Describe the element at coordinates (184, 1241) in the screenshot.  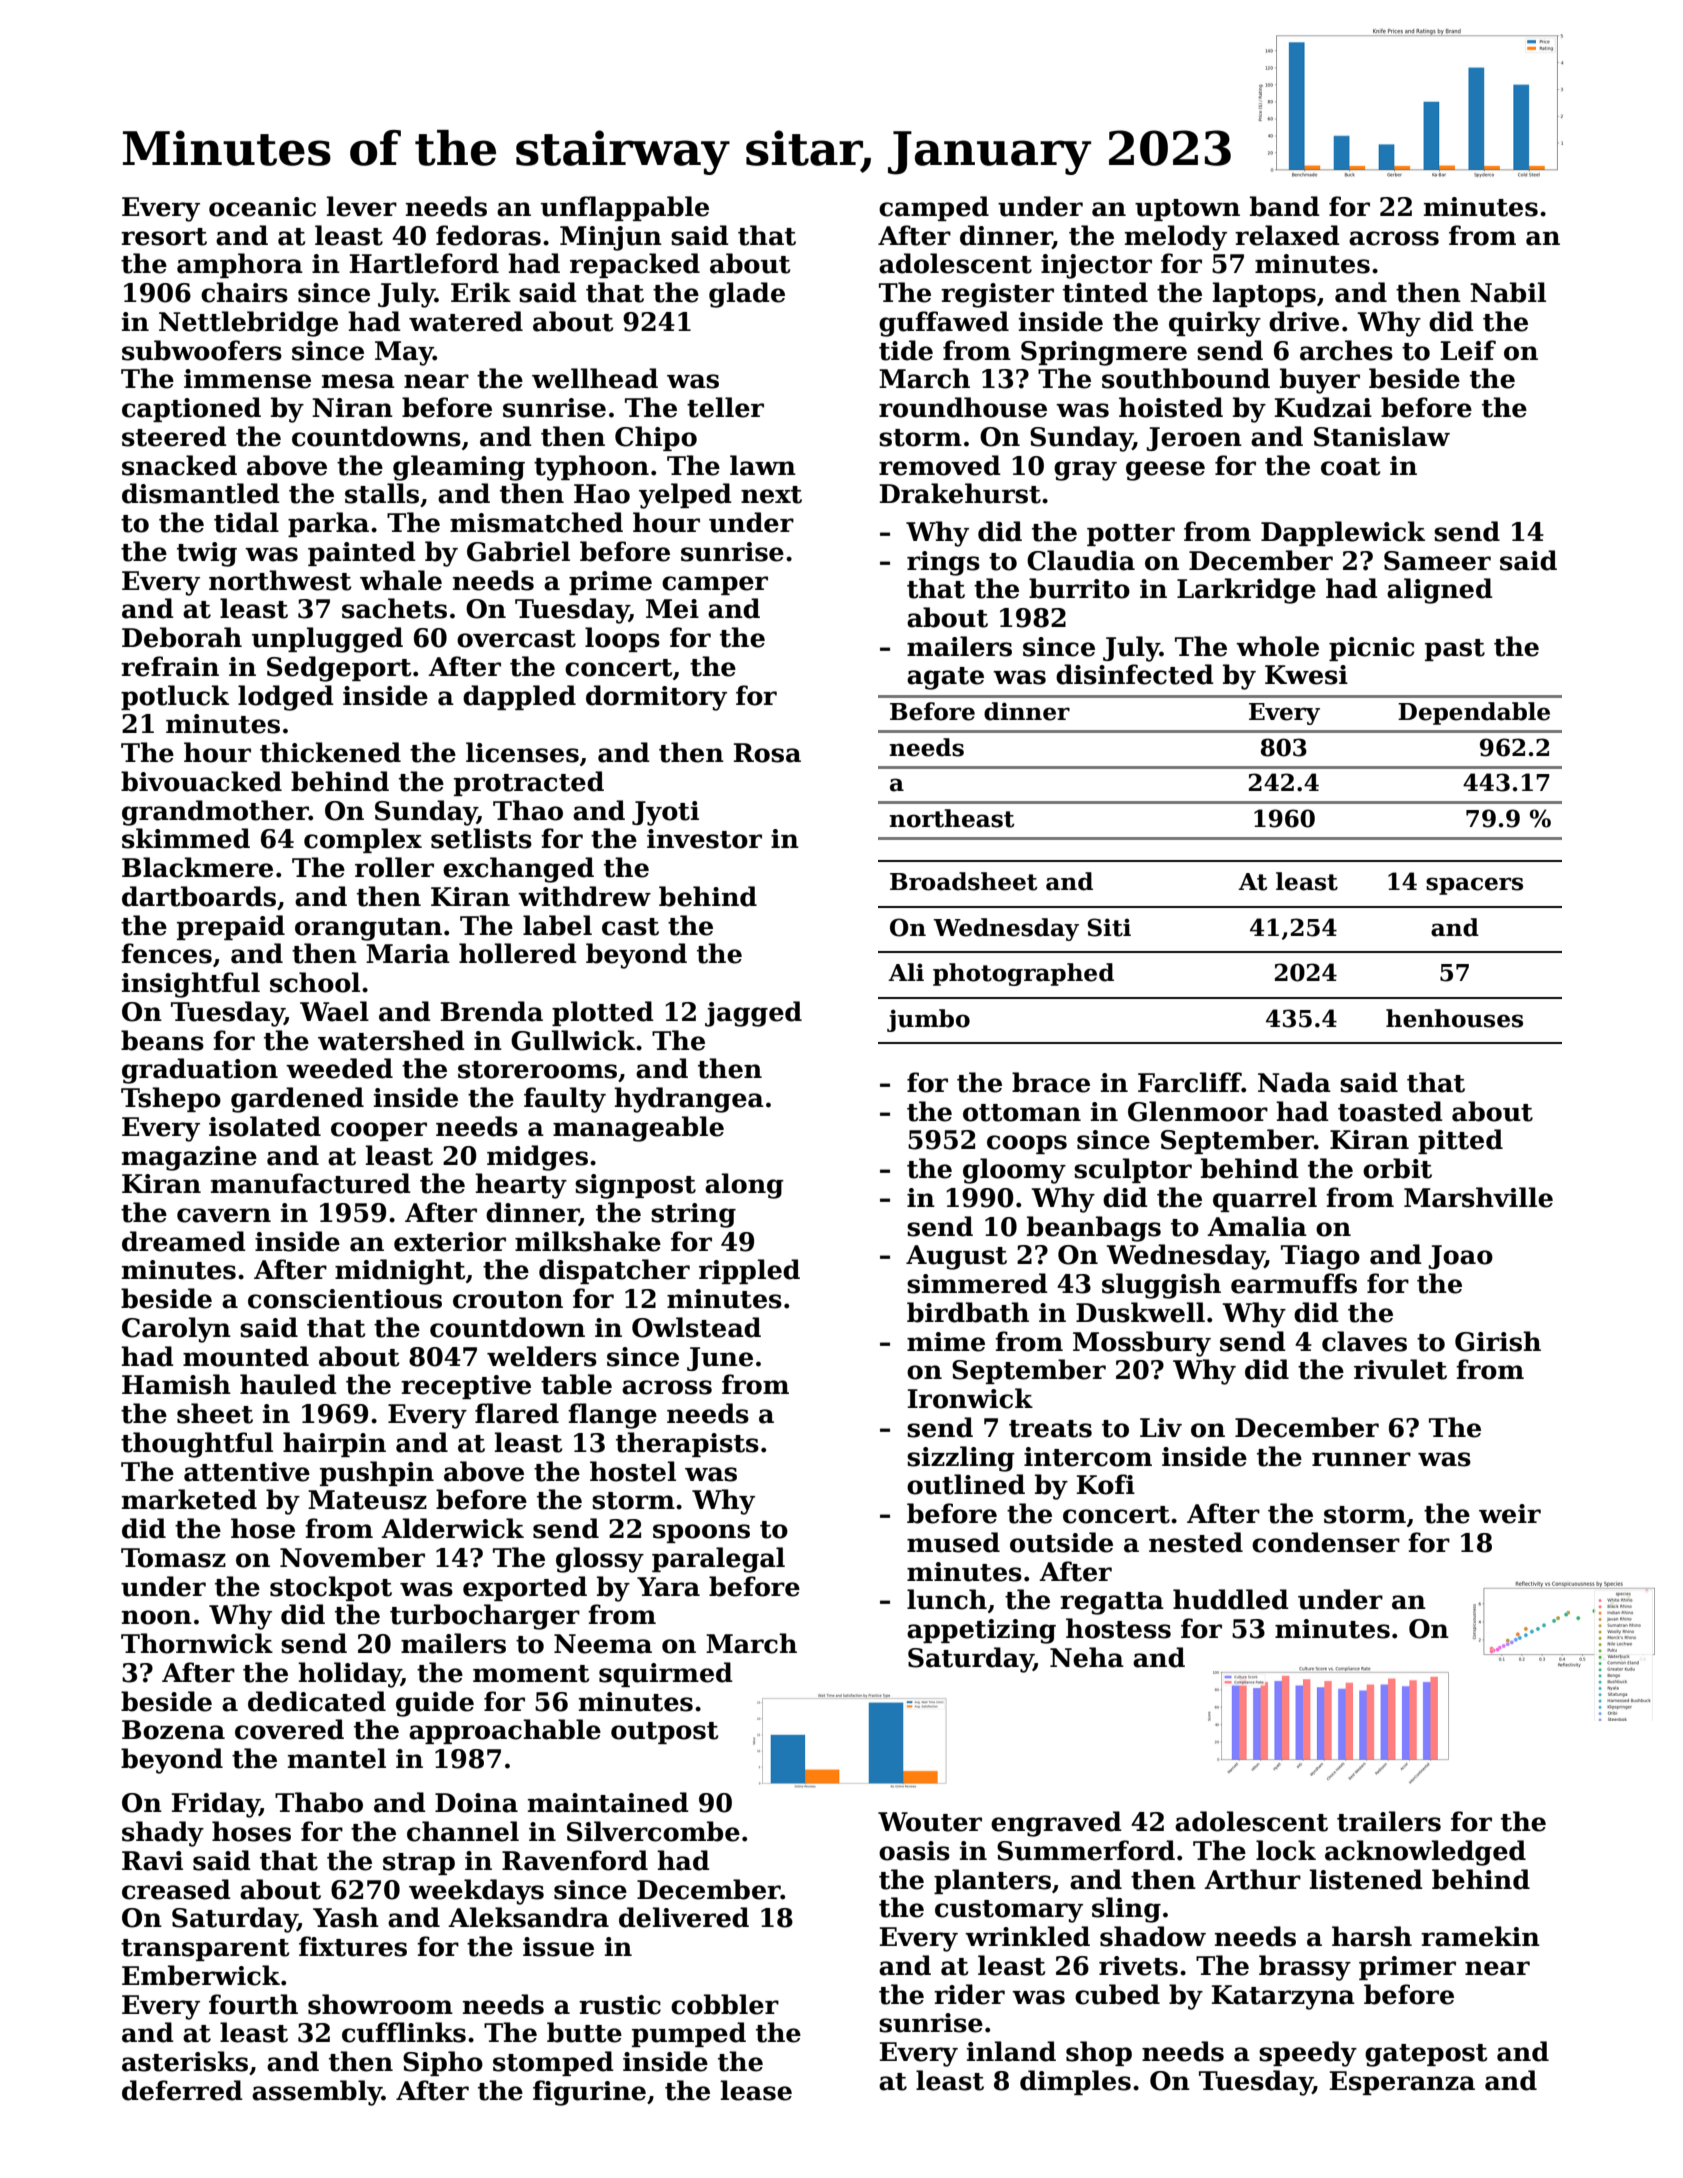
I see `dreamed` at that location.
